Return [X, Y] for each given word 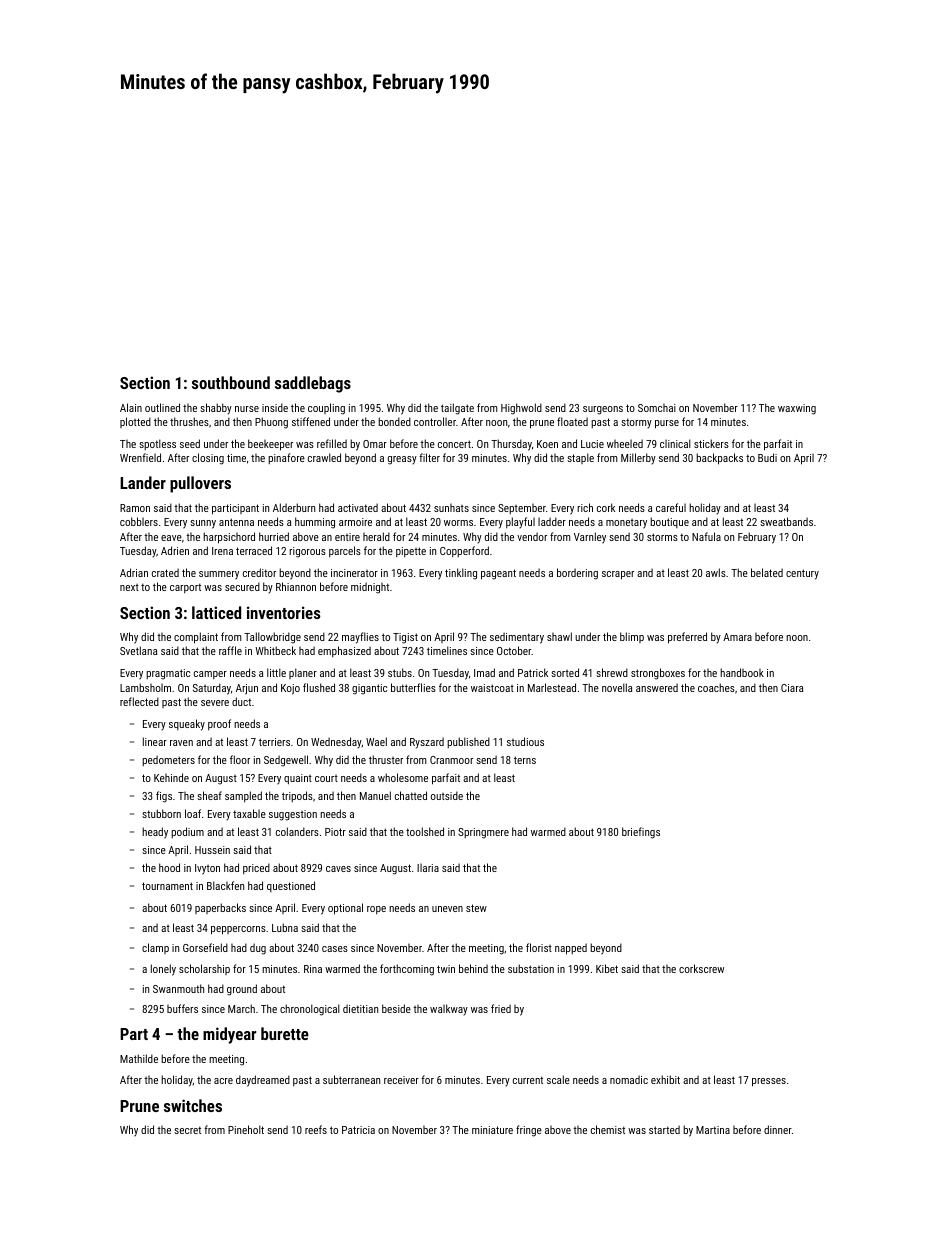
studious [525, 741]
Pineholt [246, 1129]
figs [164, 797]
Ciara [792, 688]
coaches [716, 687]
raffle [230, 650]
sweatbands [786, 521]
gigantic [369, 689]
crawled [324, 457]
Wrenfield [140, 457]
